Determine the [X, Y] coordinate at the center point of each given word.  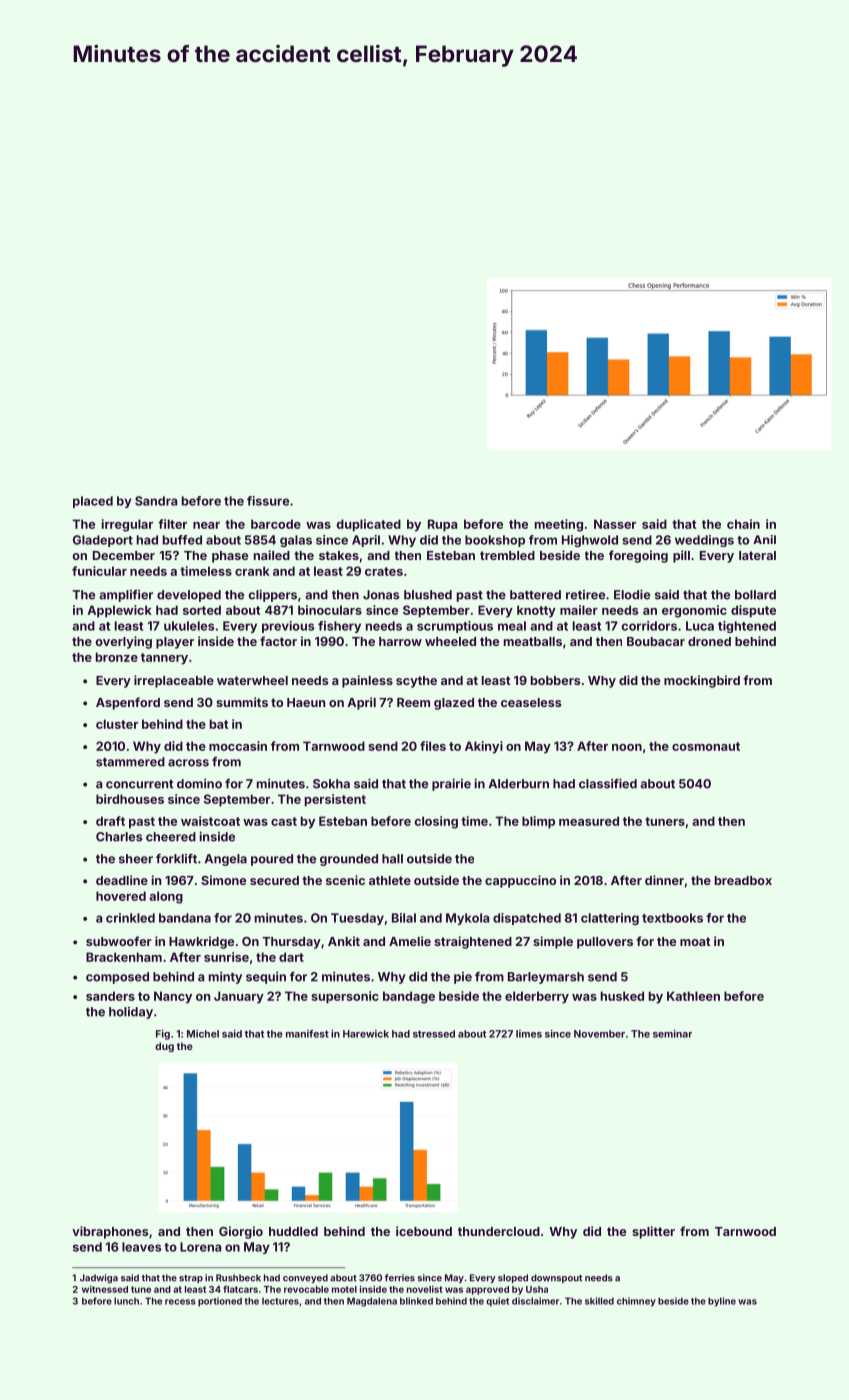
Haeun [306, 702]
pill [681, 556]
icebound [424, 1231]
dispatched [527, 919]
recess [180, 1302]
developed [189, 596]
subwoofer [119, 941]
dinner [664, 880]
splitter [653, 1232]
